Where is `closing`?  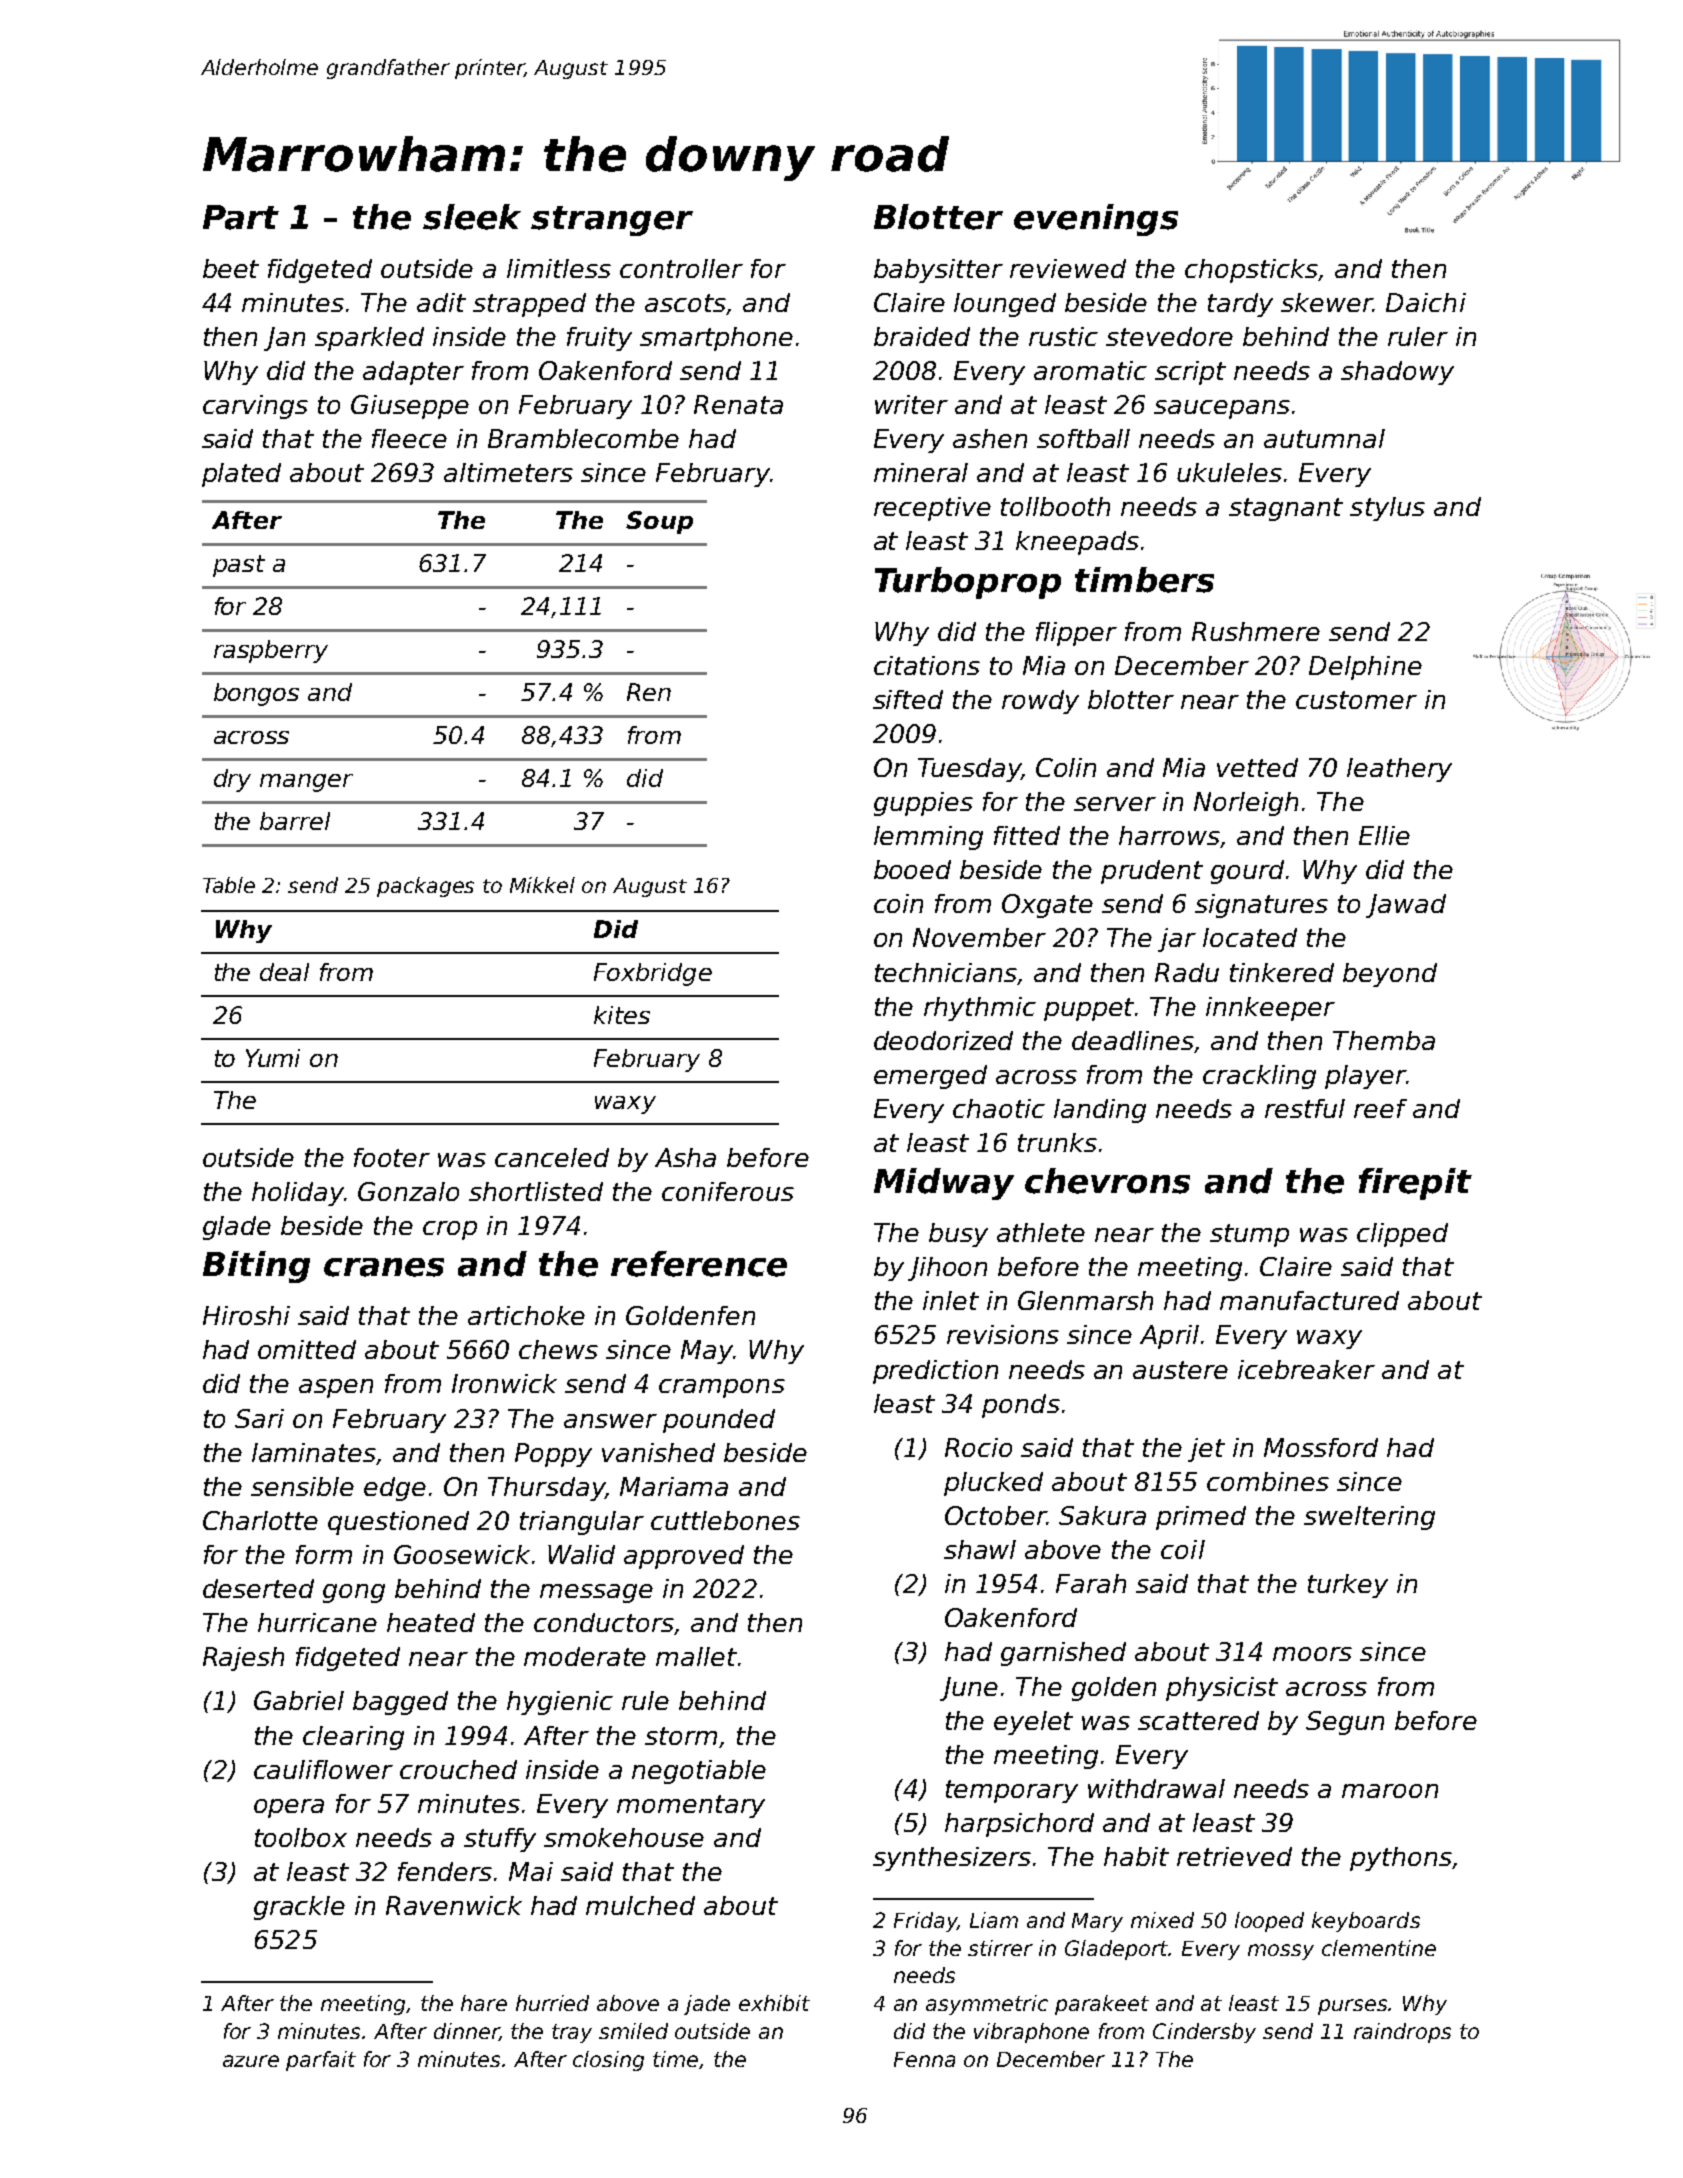
closing is located at coordinates (608, 2061).
